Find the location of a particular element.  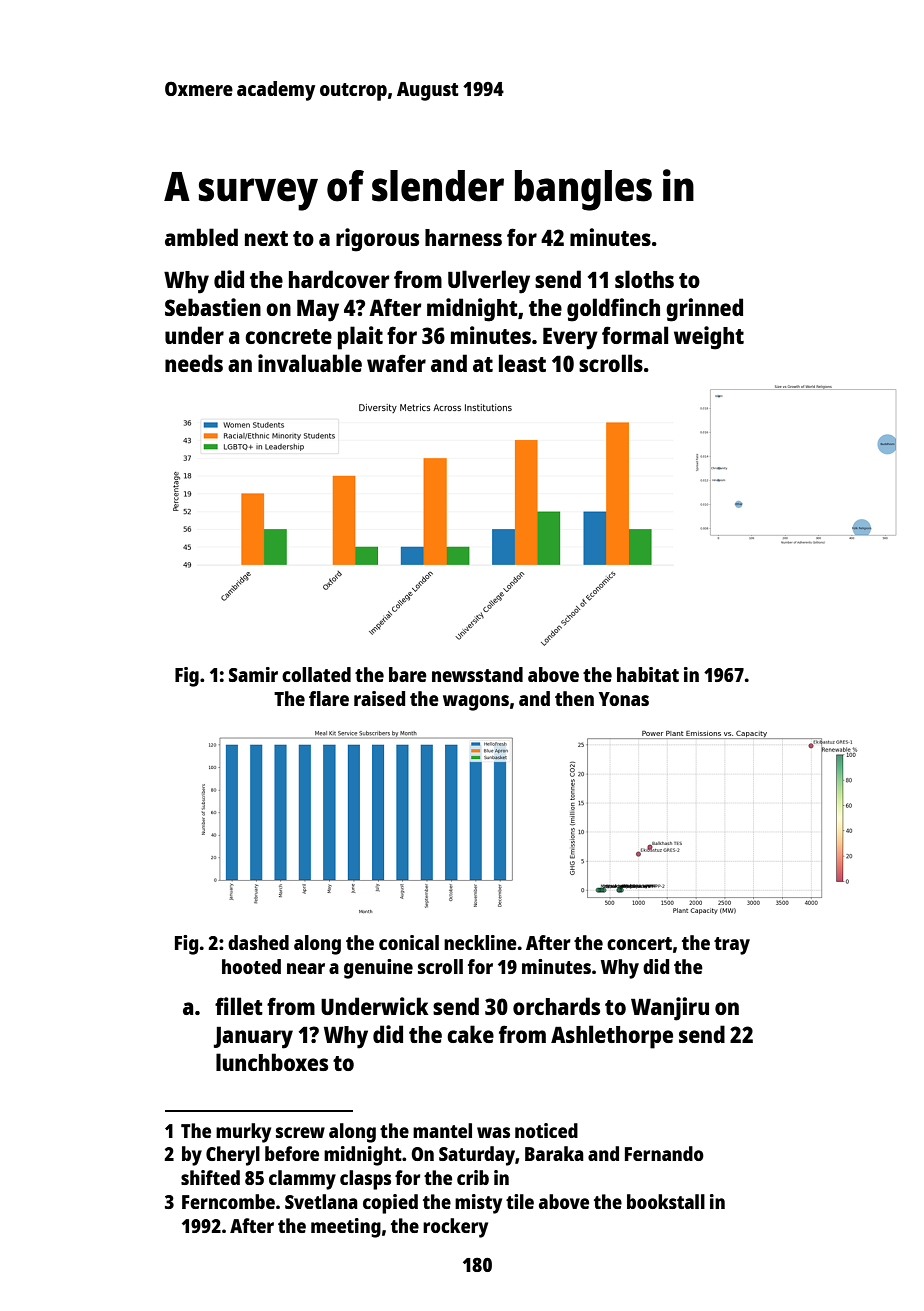

neckline is located at coordinates (480, 942).
